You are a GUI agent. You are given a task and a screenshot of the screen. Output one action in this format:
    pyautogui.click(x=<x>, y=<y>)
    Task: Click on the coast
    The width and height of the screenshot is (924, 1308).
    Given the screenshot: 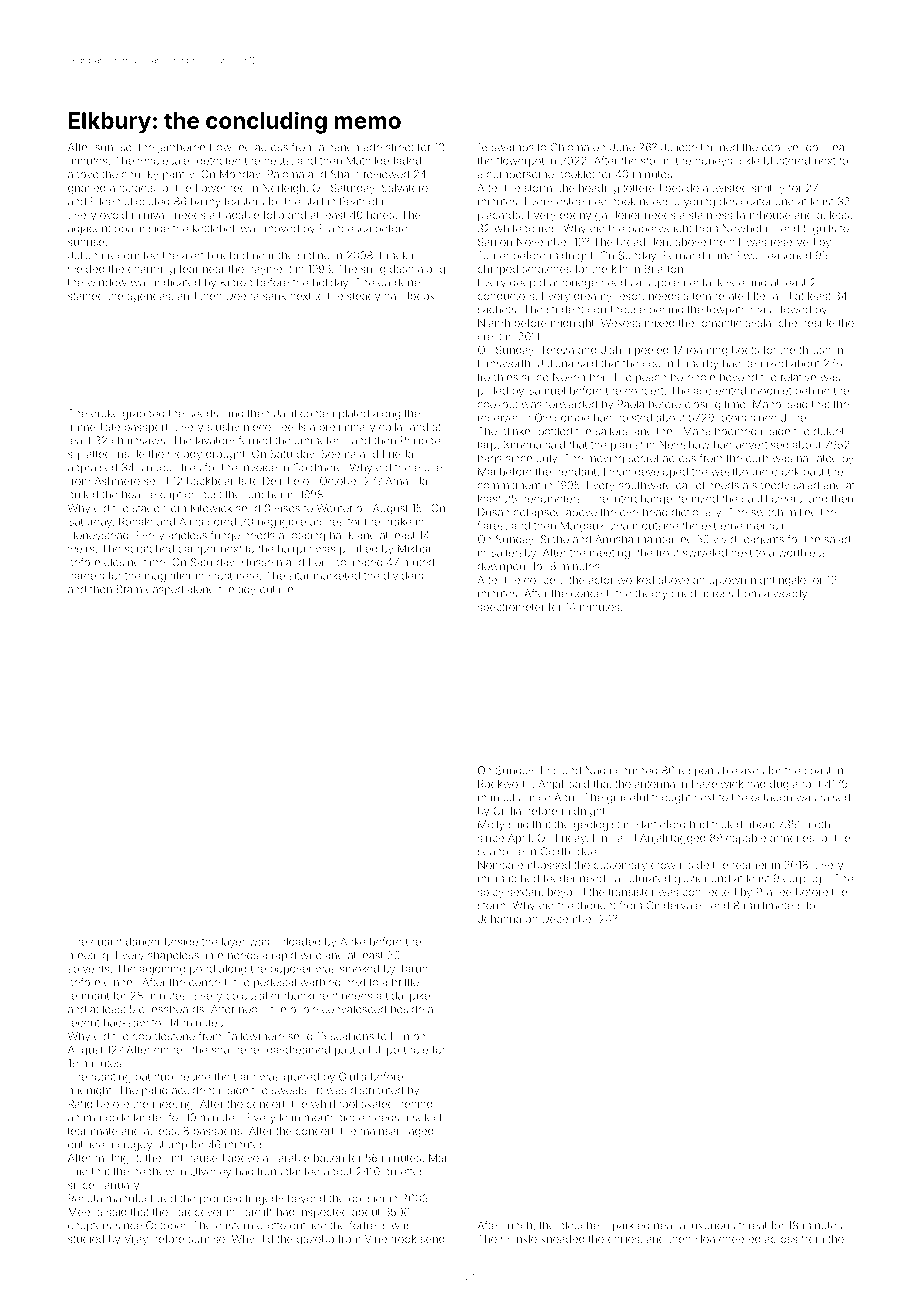 What is the action you would take?
    pyautogui.click(x=817, y=771)
